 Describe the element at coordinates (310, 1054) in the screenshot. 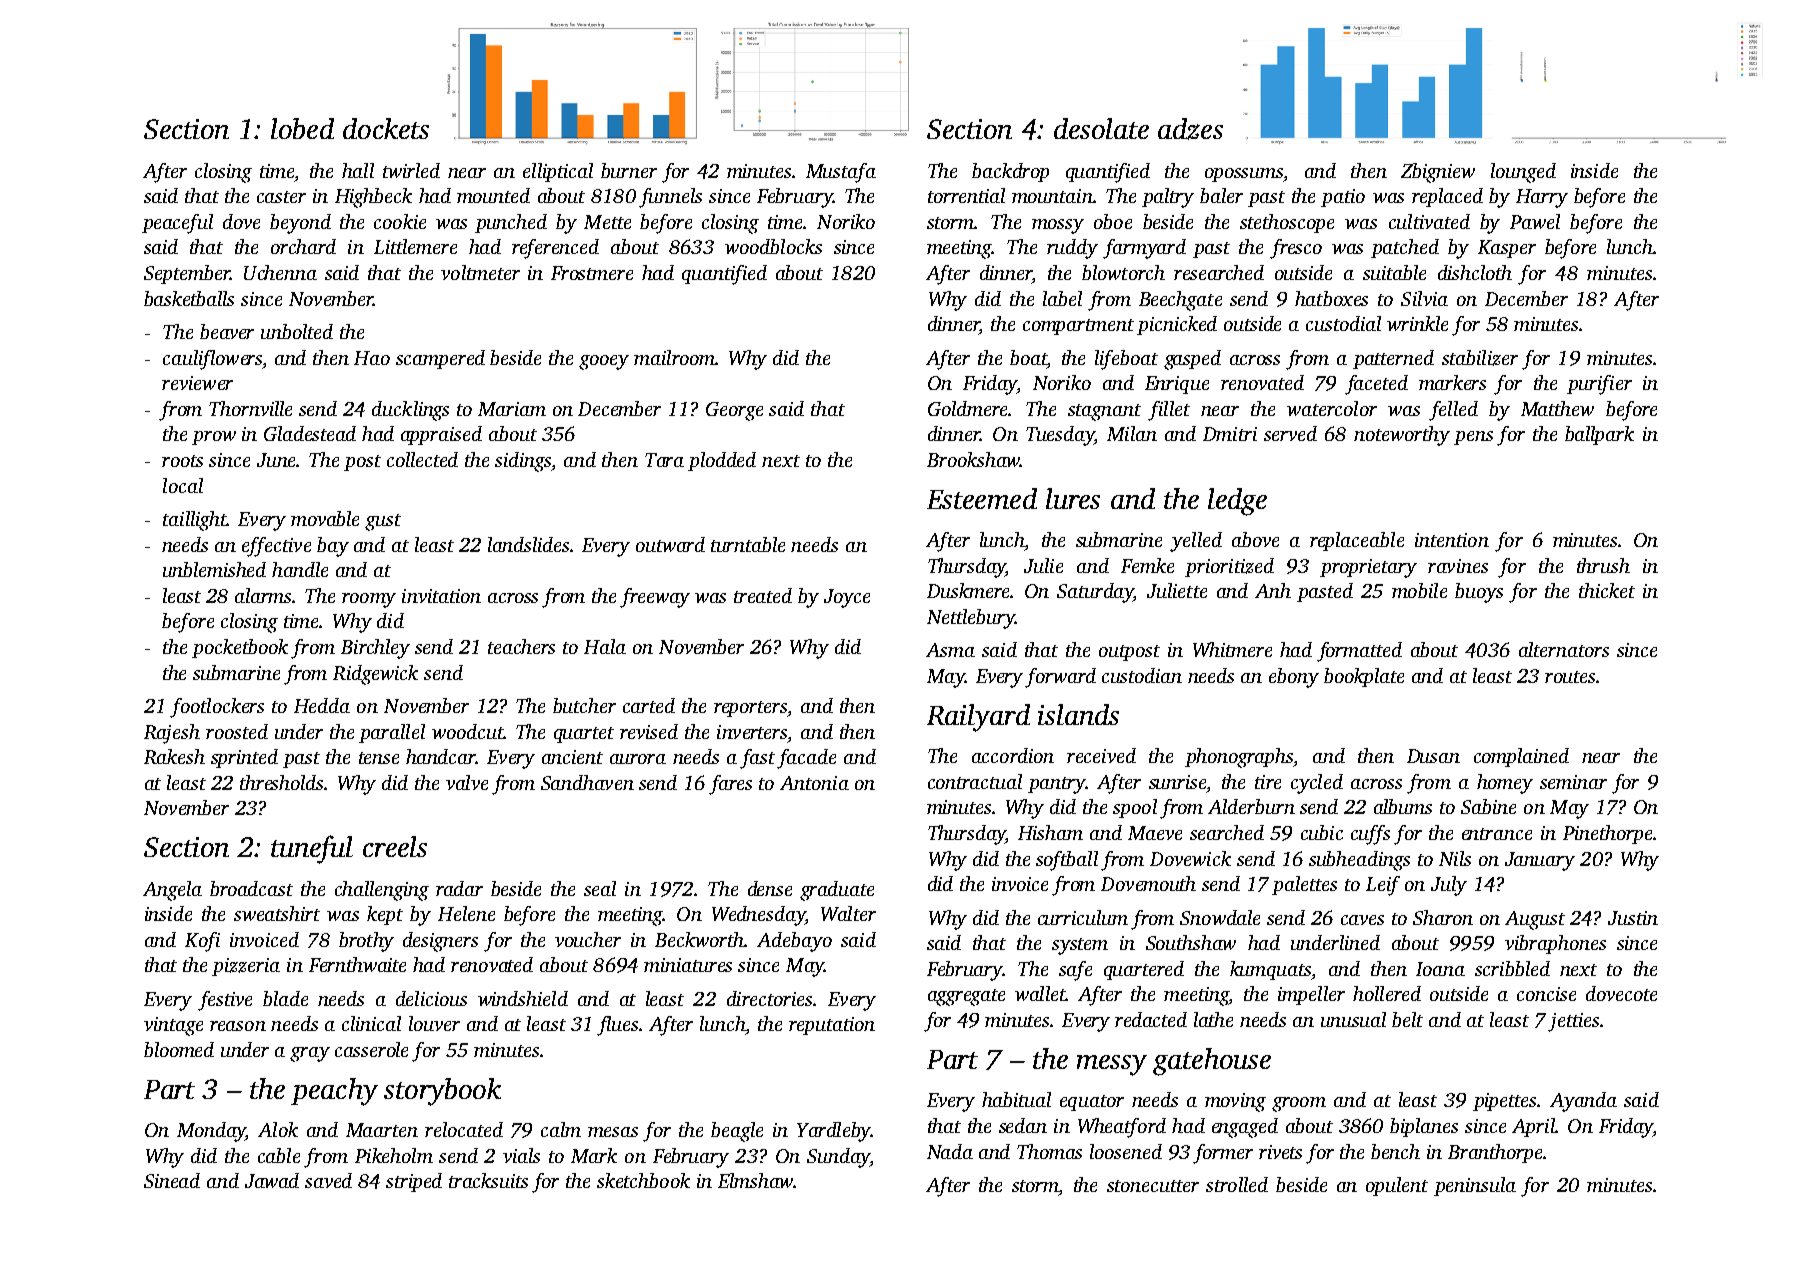

I see `gray` at that location.
